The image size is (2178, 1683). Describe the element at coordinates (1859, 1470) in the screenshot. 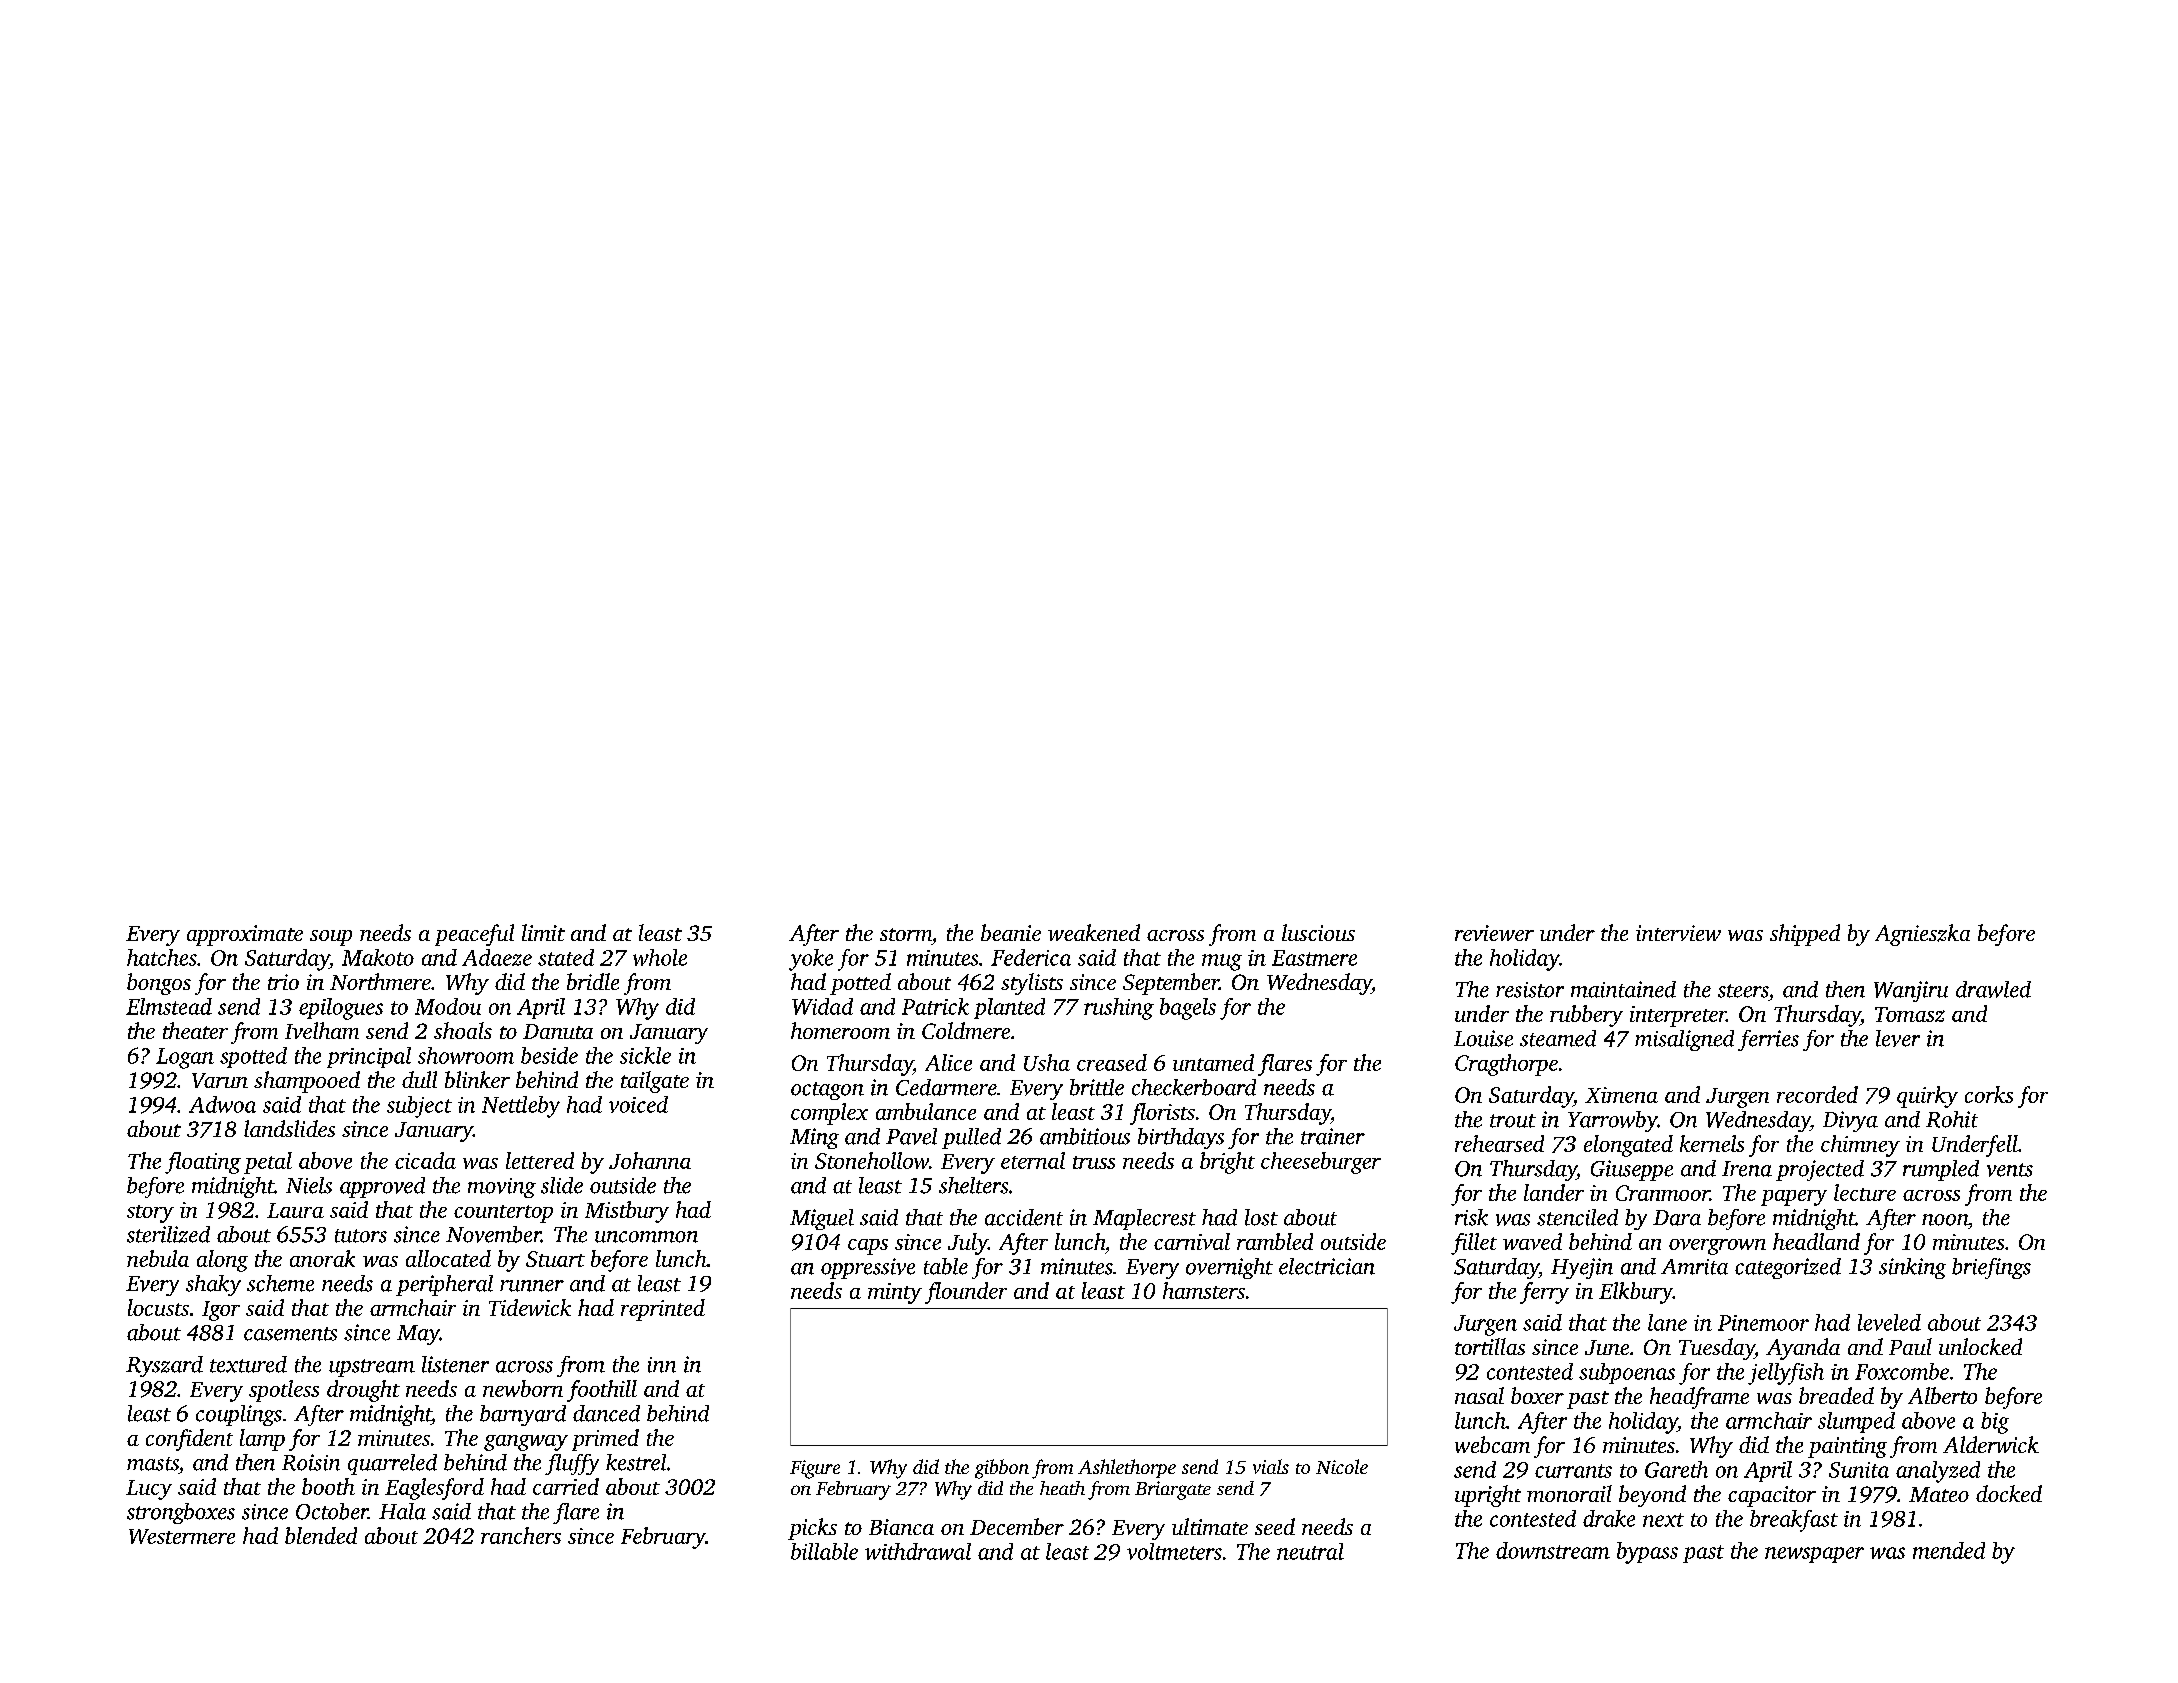

I see `Sunita` at that location.
